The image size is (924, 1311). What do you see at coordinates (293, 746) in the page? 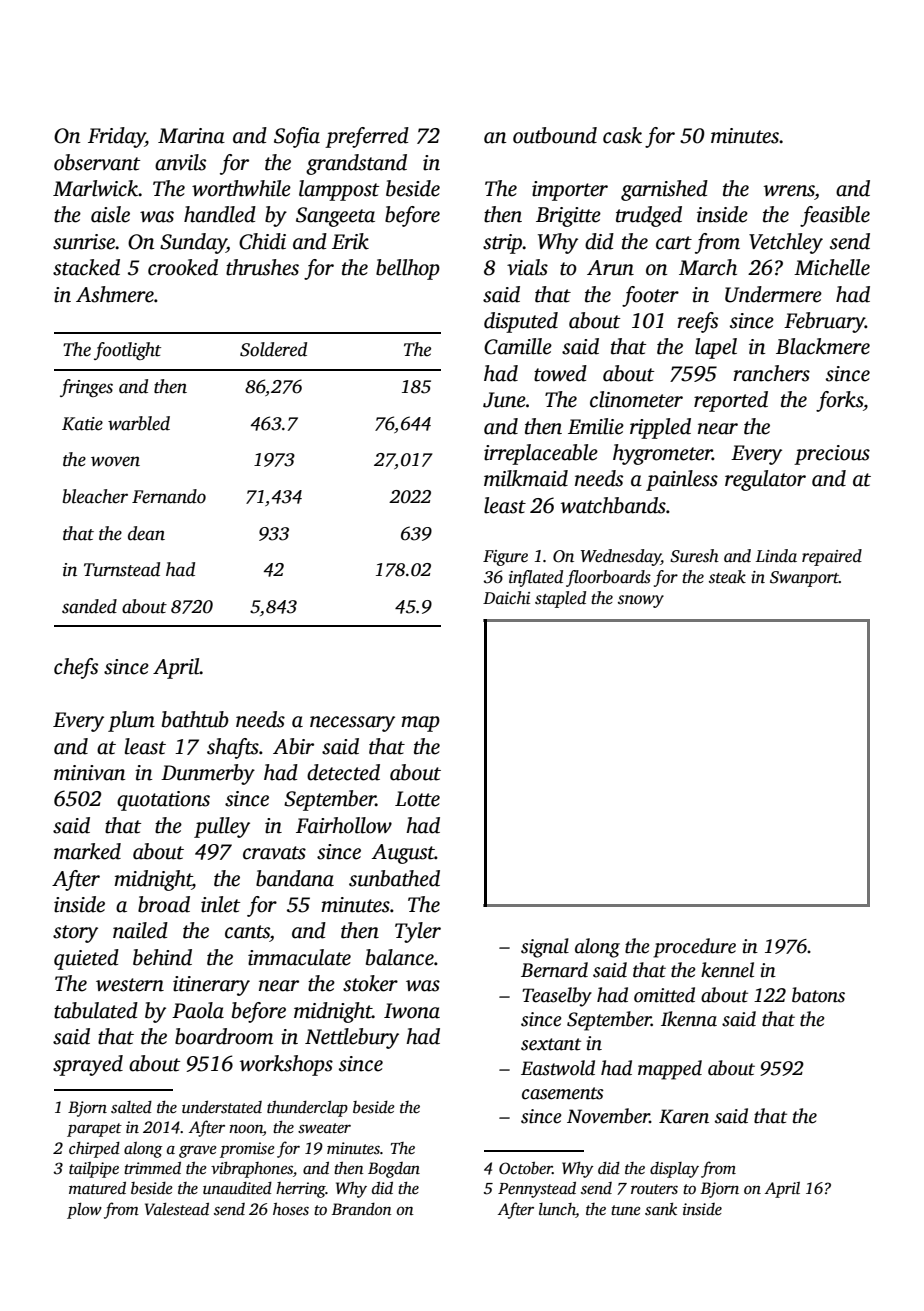
I see `Abir` at bounding box center [293, 746].
